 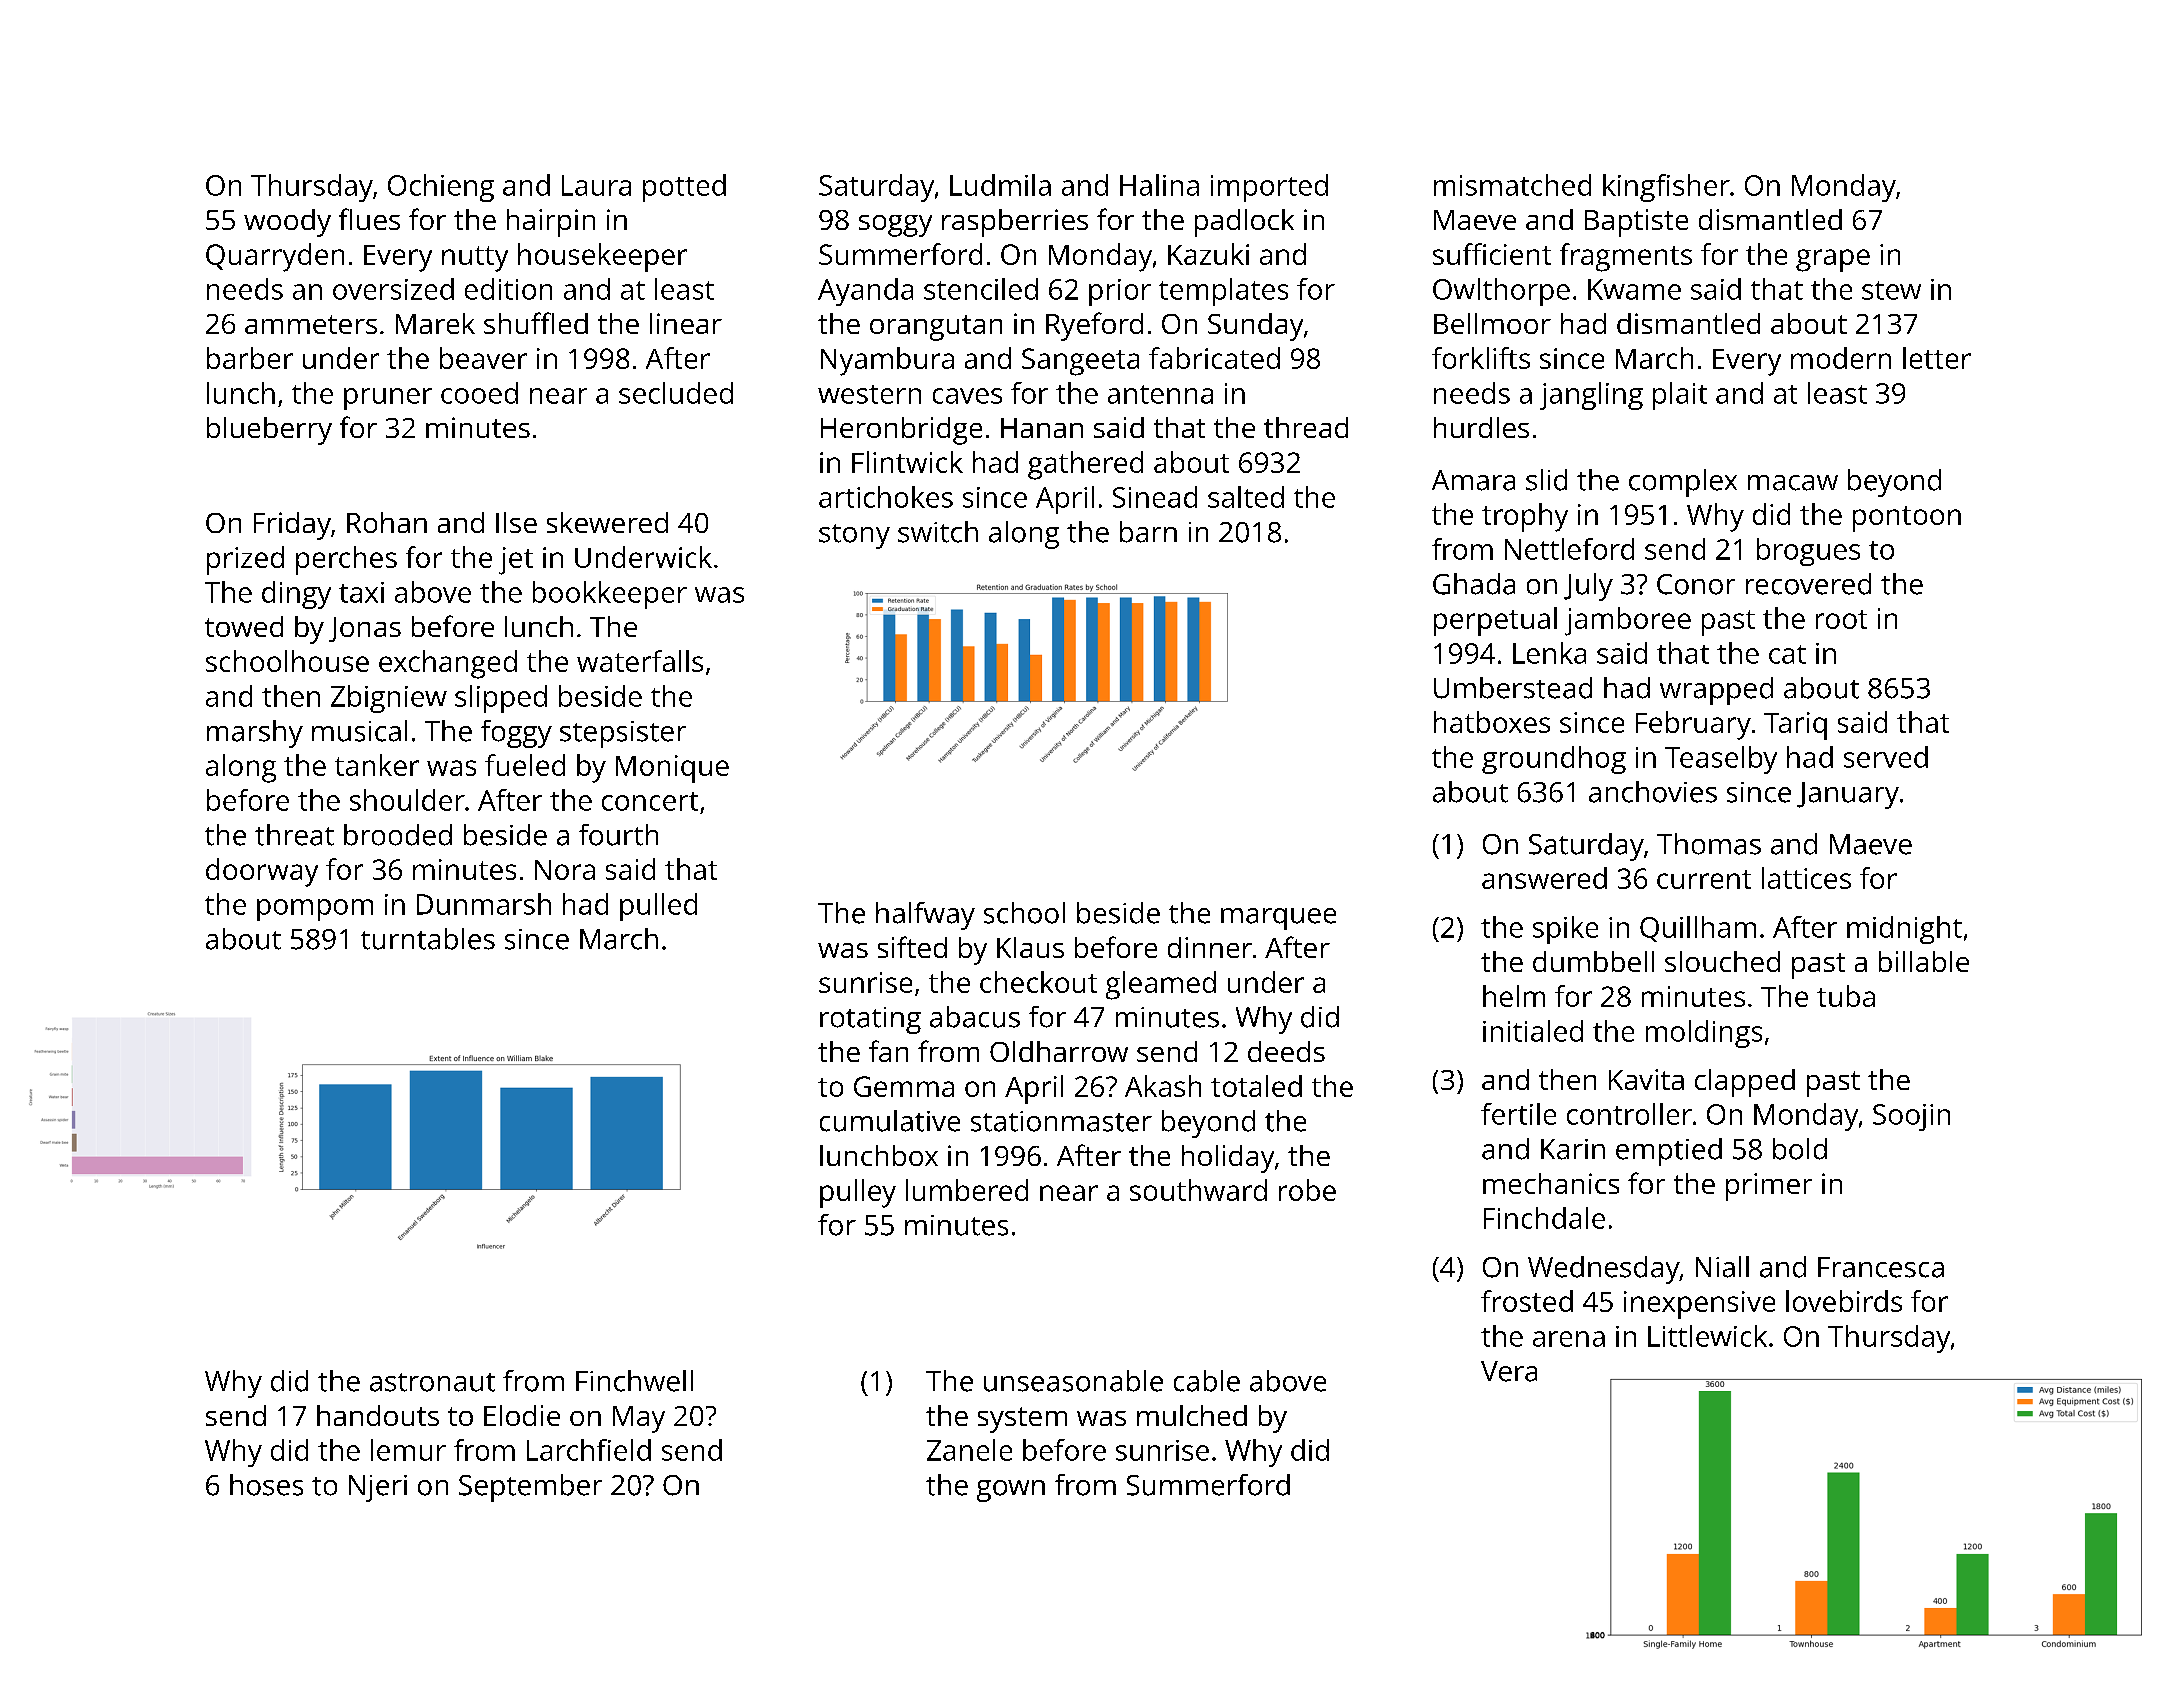 What do you see at coordinates (1000, 185) in the screenshot?
I see `Ludmila` at bounding box center [1000, 185].
